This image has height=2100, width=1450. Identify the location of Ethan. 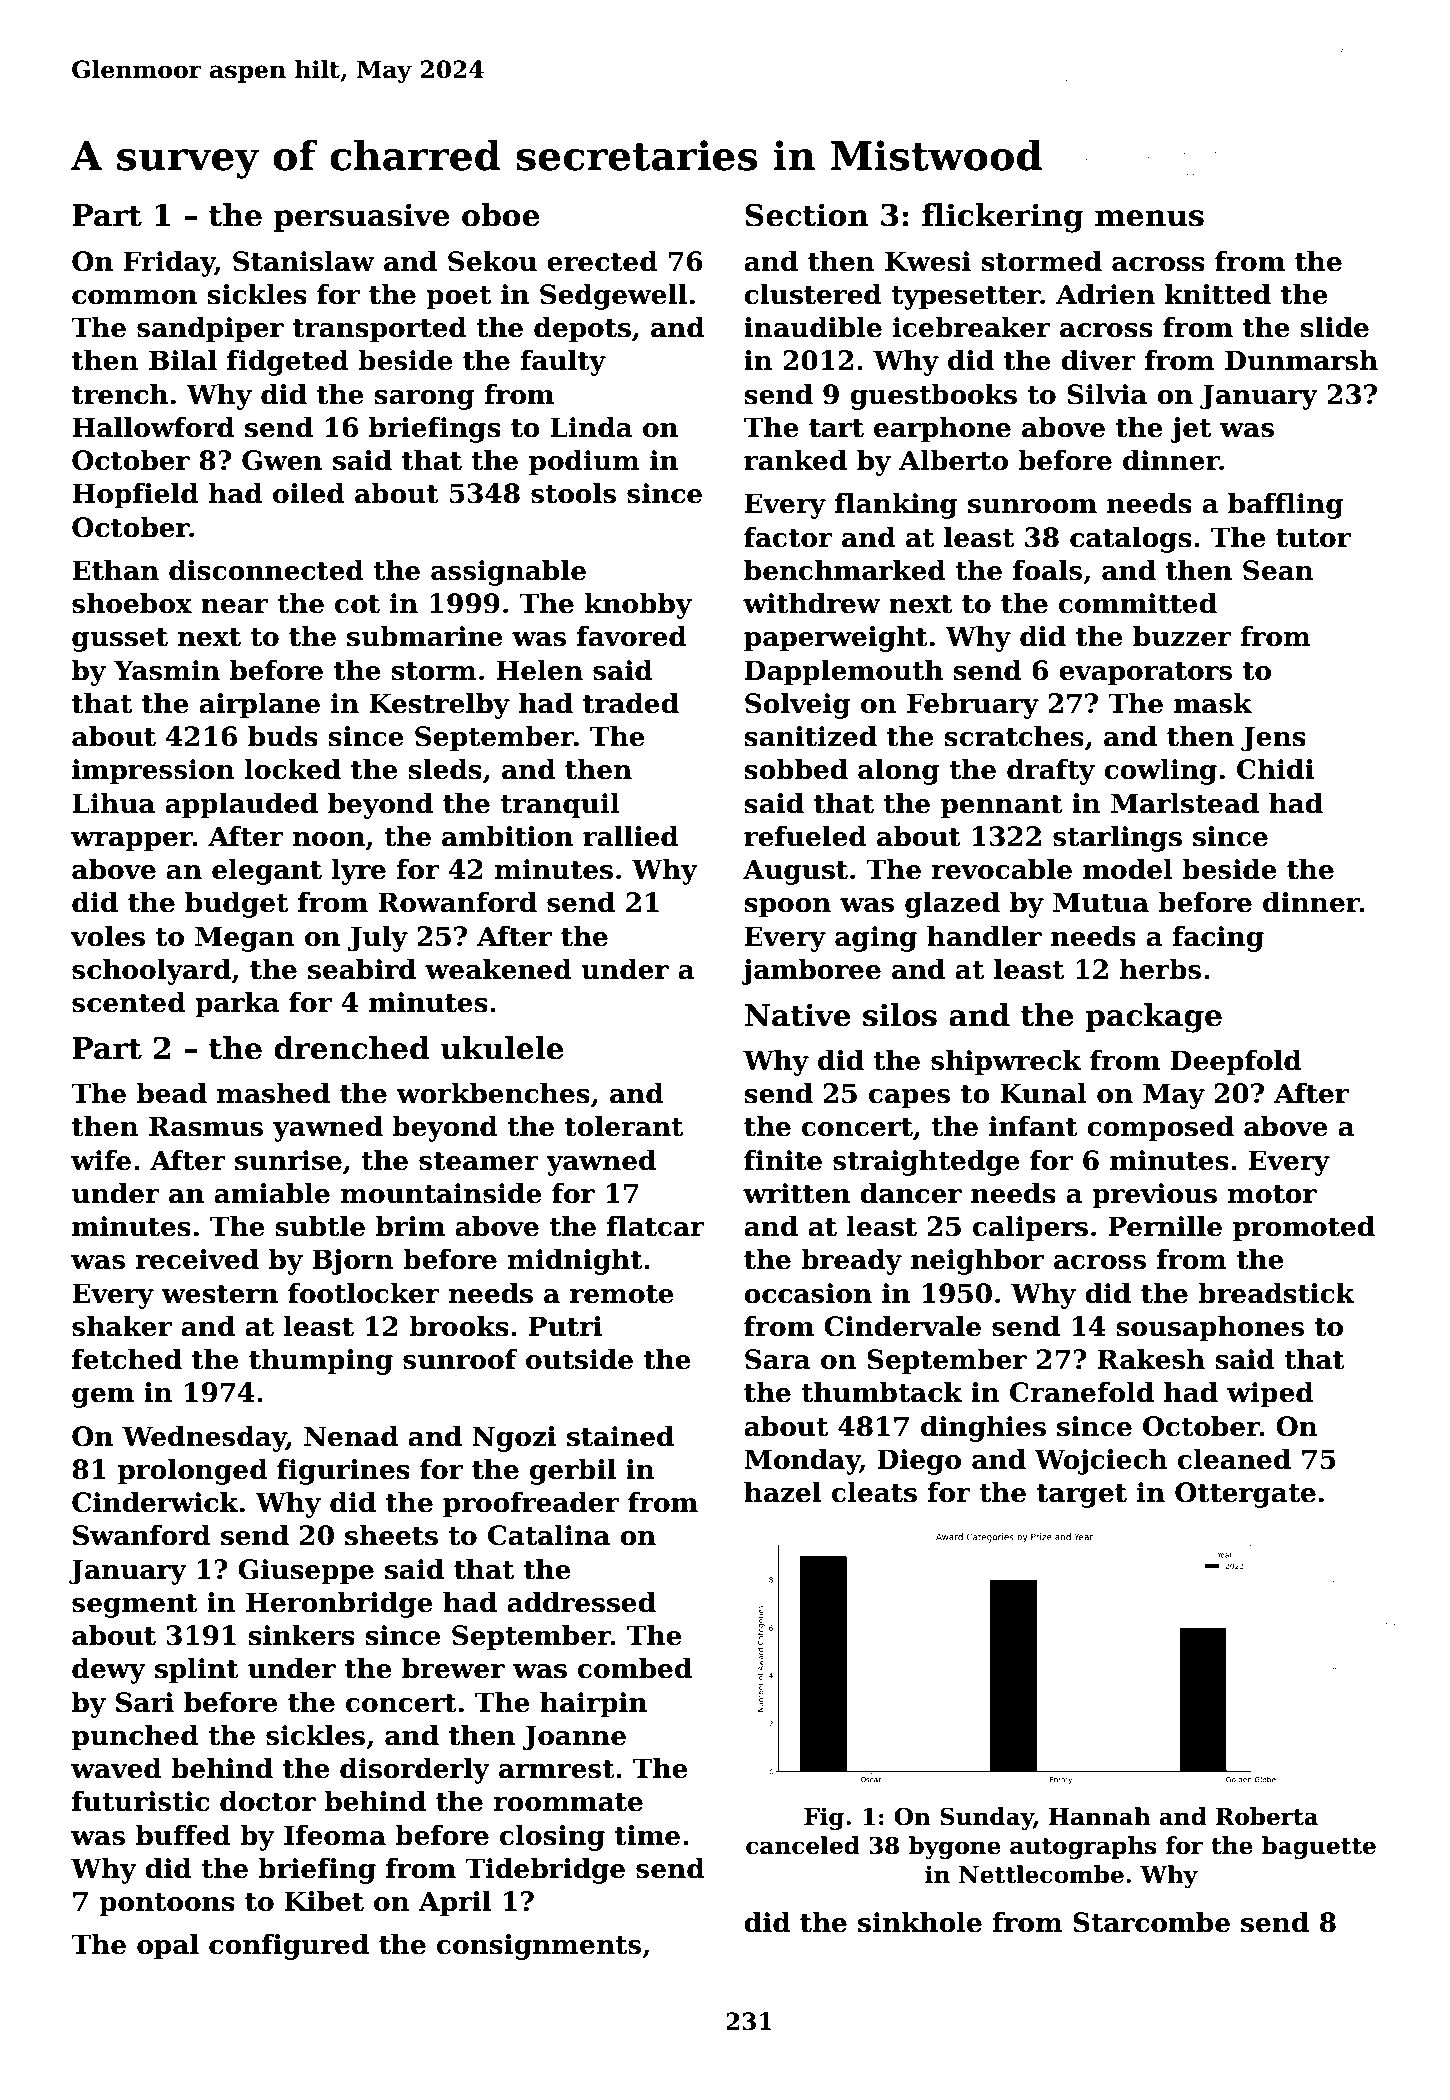
(115, 570).
